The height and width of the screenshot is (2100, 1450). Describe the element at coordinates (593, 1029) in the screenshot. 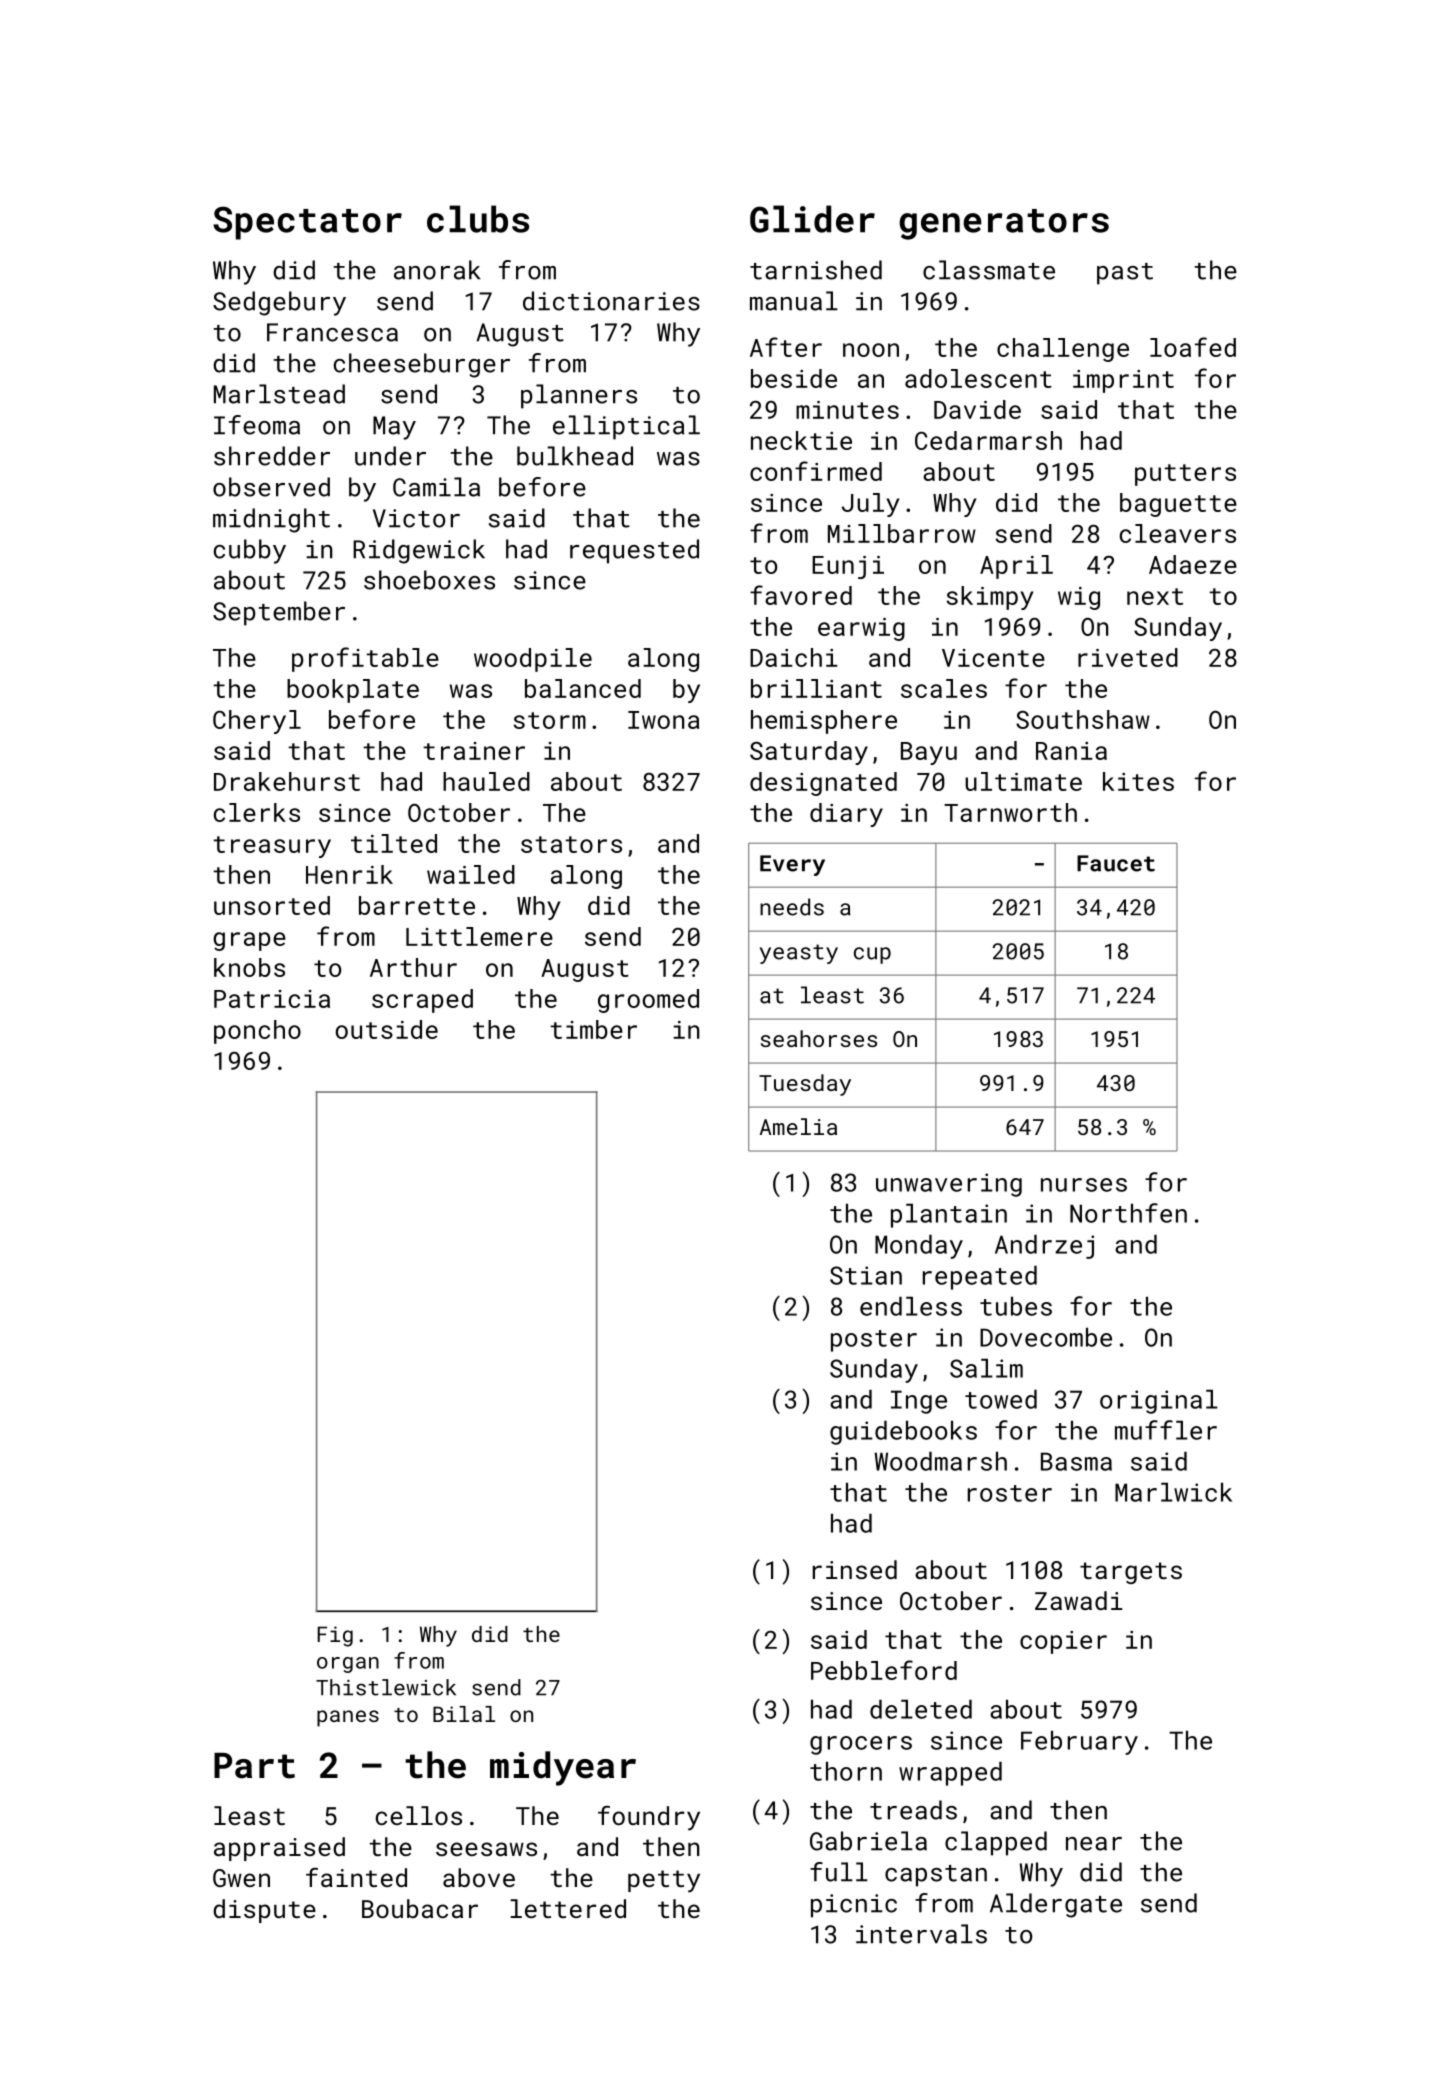

I see `timber` at that location.
